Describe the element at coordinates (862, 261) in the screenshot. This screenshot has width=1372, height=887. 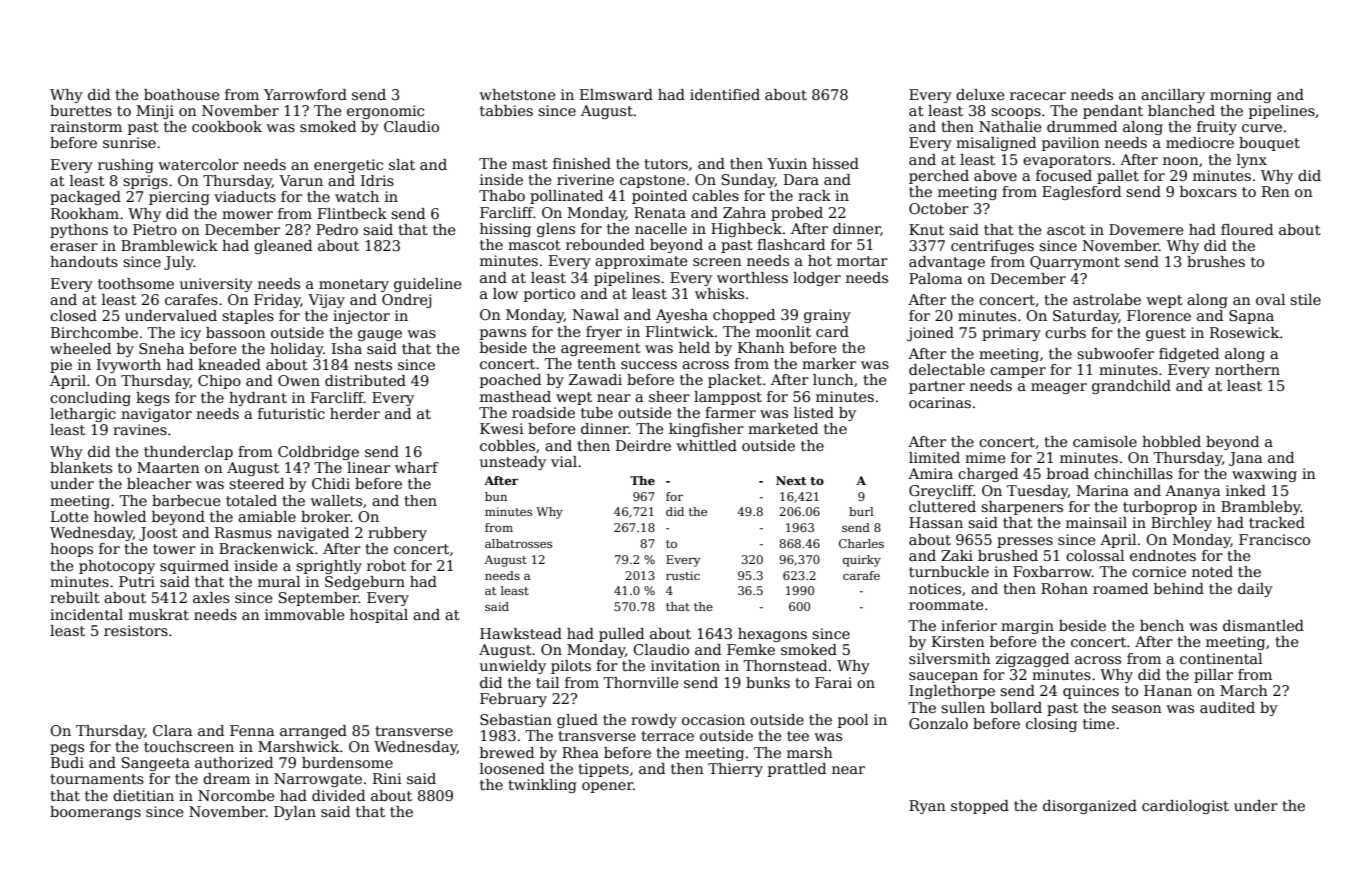
I see `mortar` at that location.
